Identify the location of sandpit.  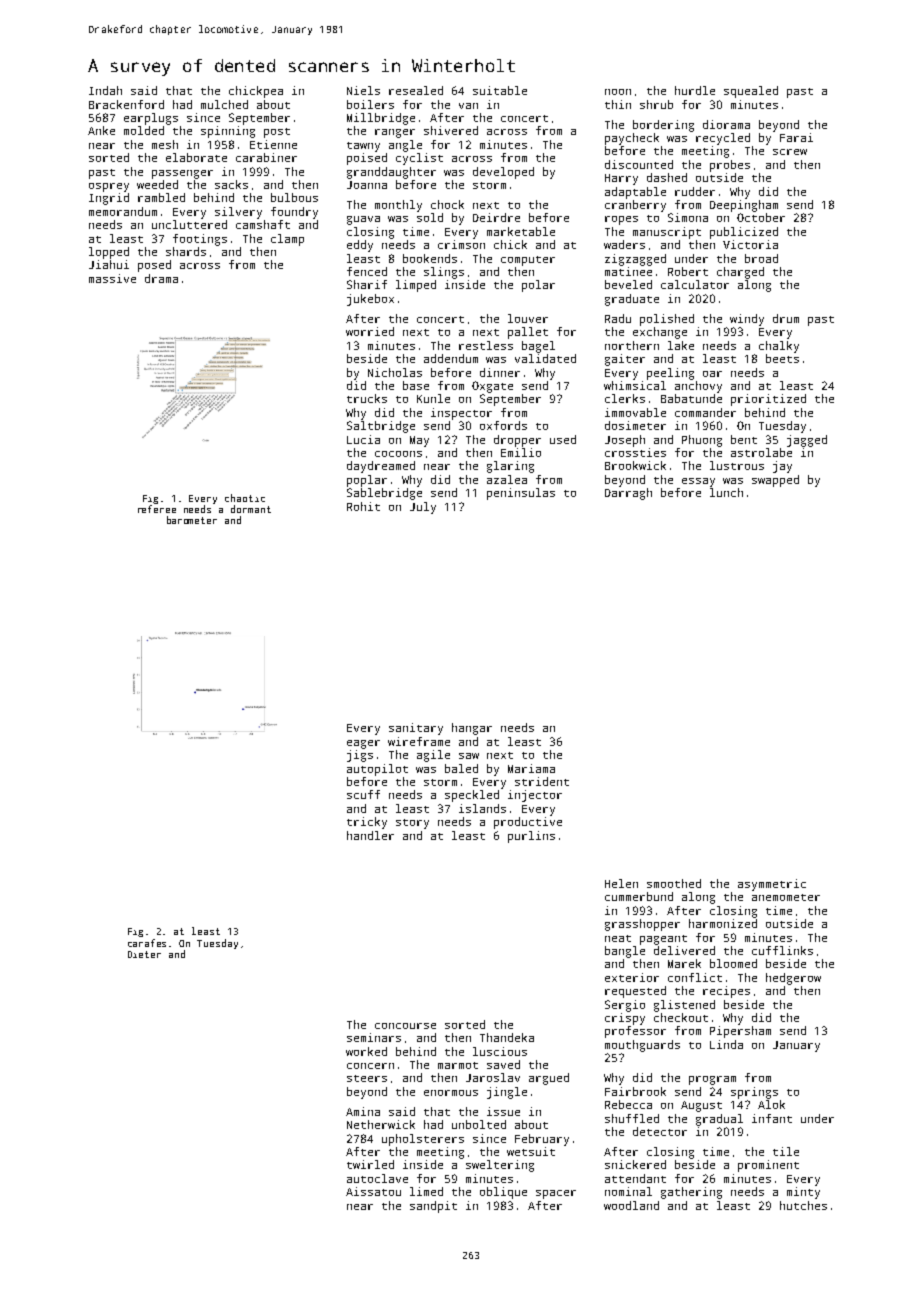
(433, 1207).
